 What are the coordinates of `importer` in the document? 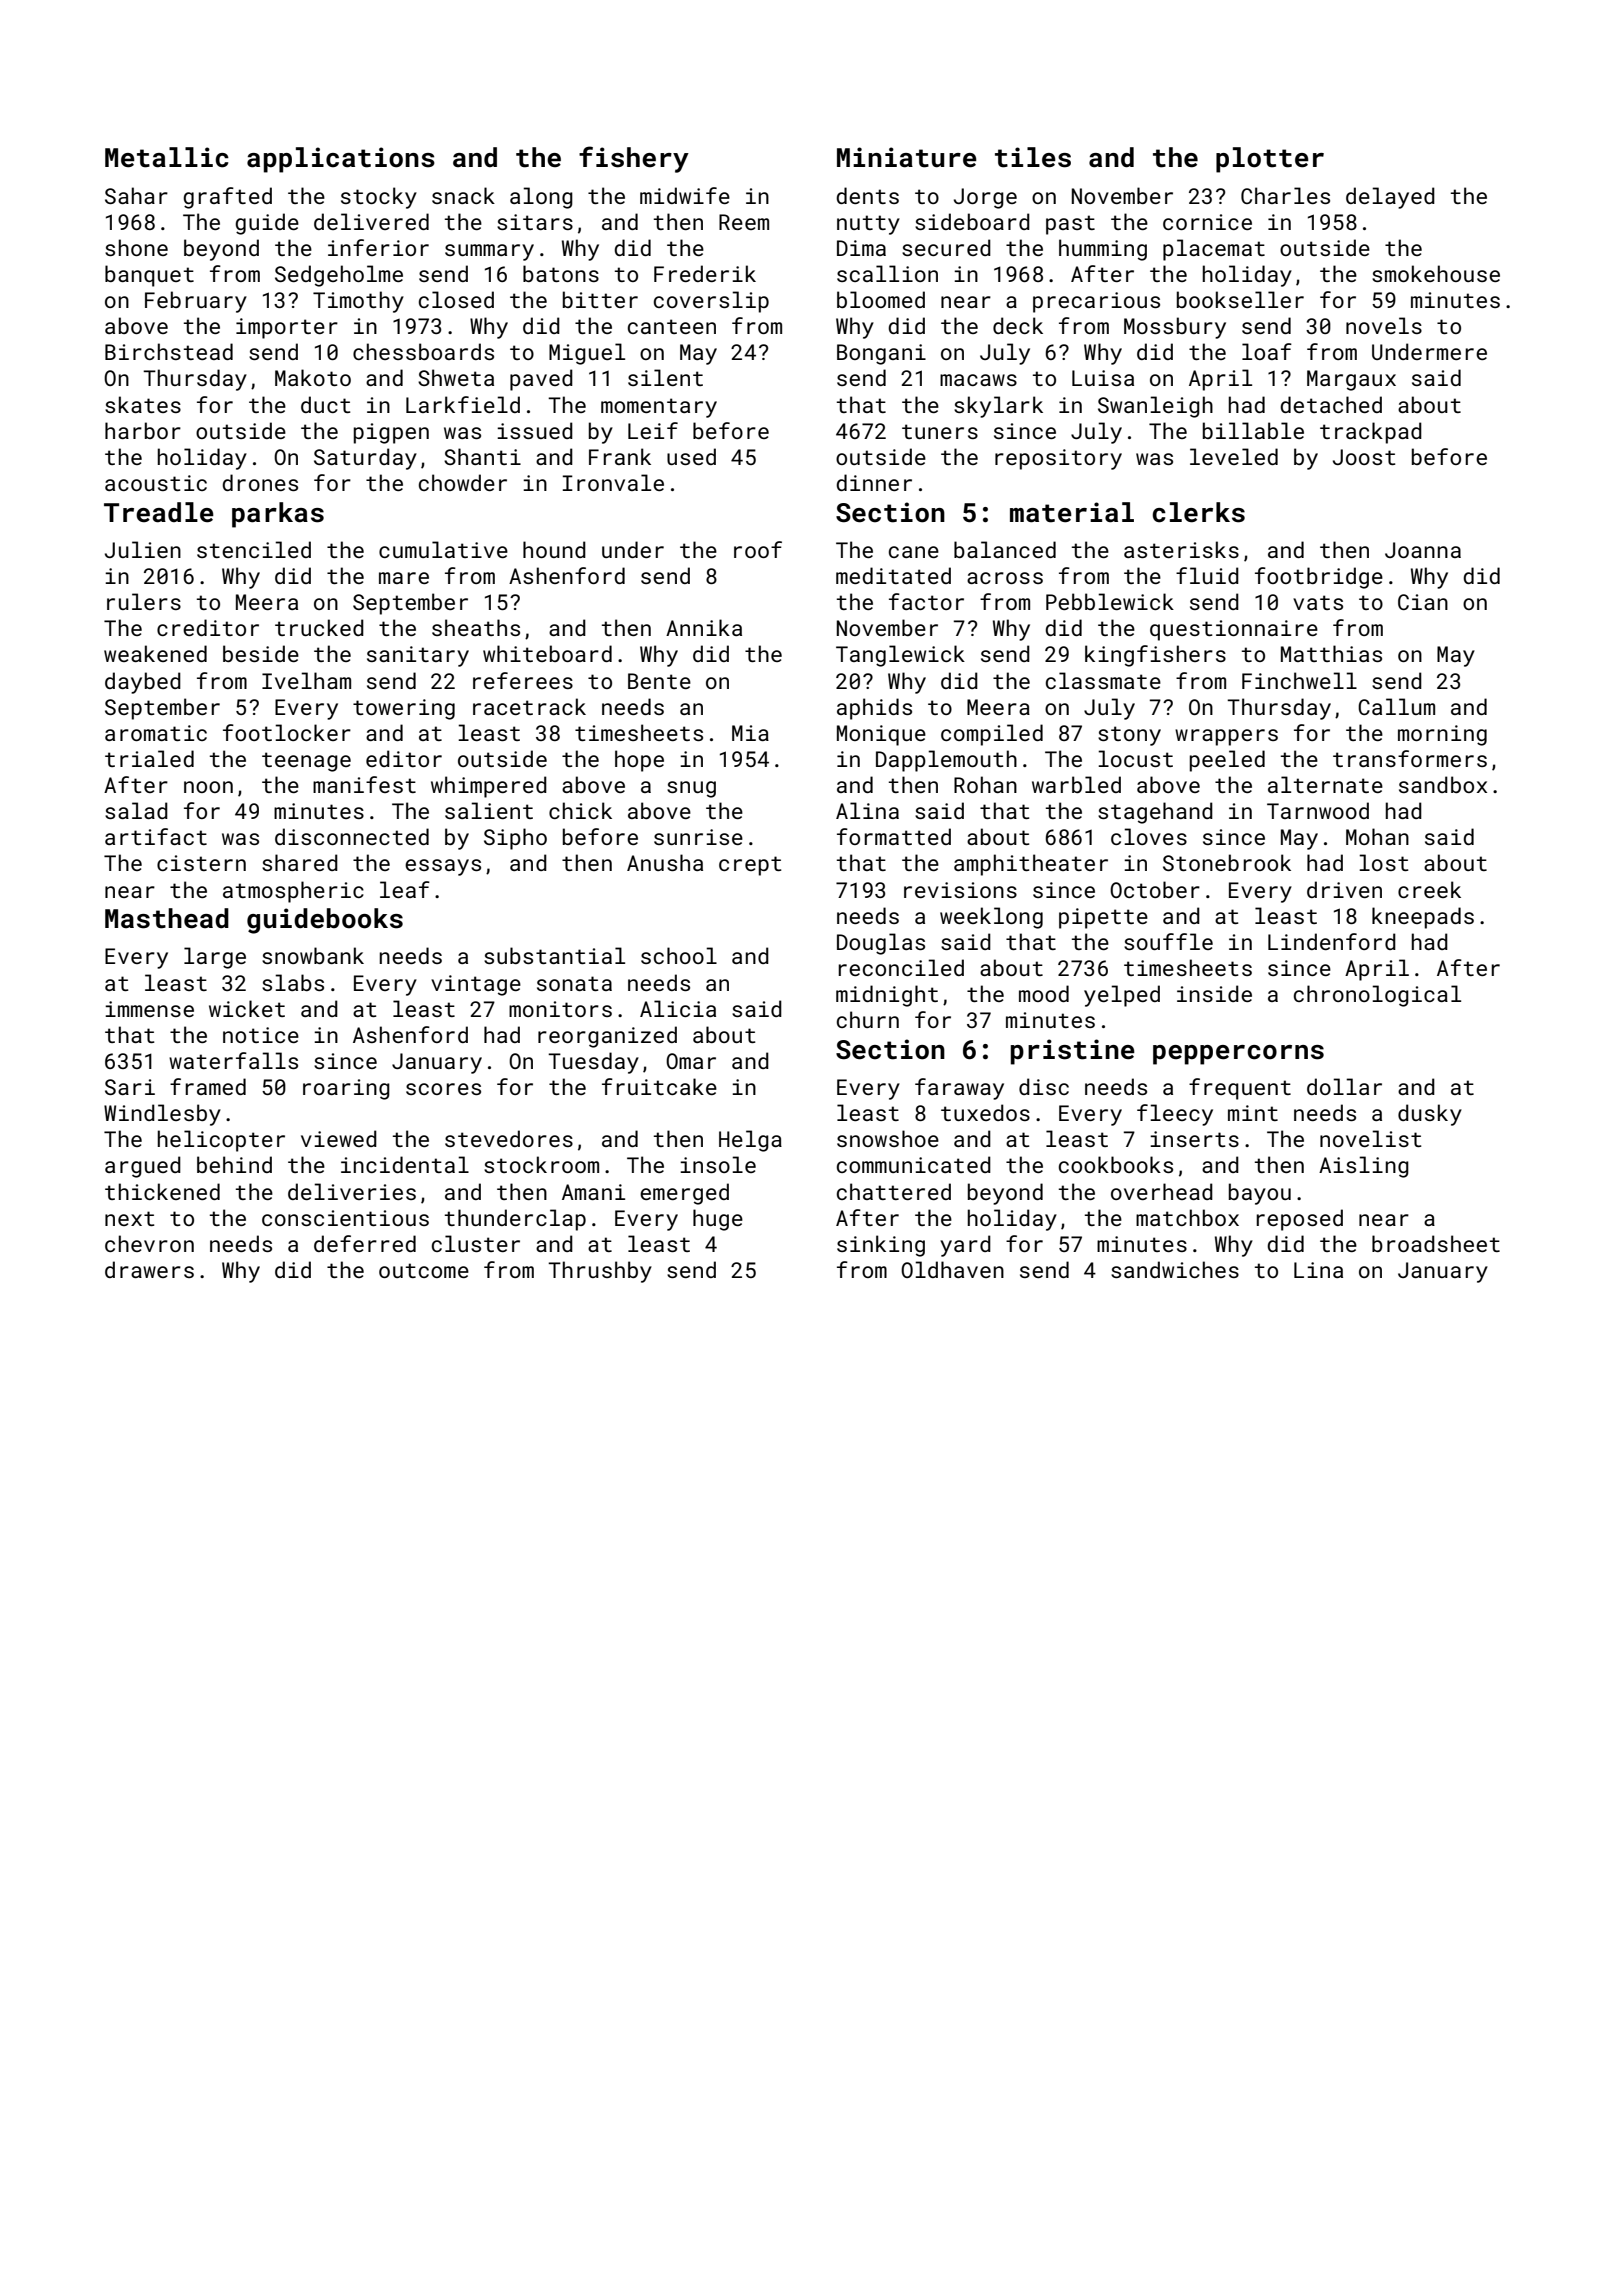 It's located at (287, 328).
